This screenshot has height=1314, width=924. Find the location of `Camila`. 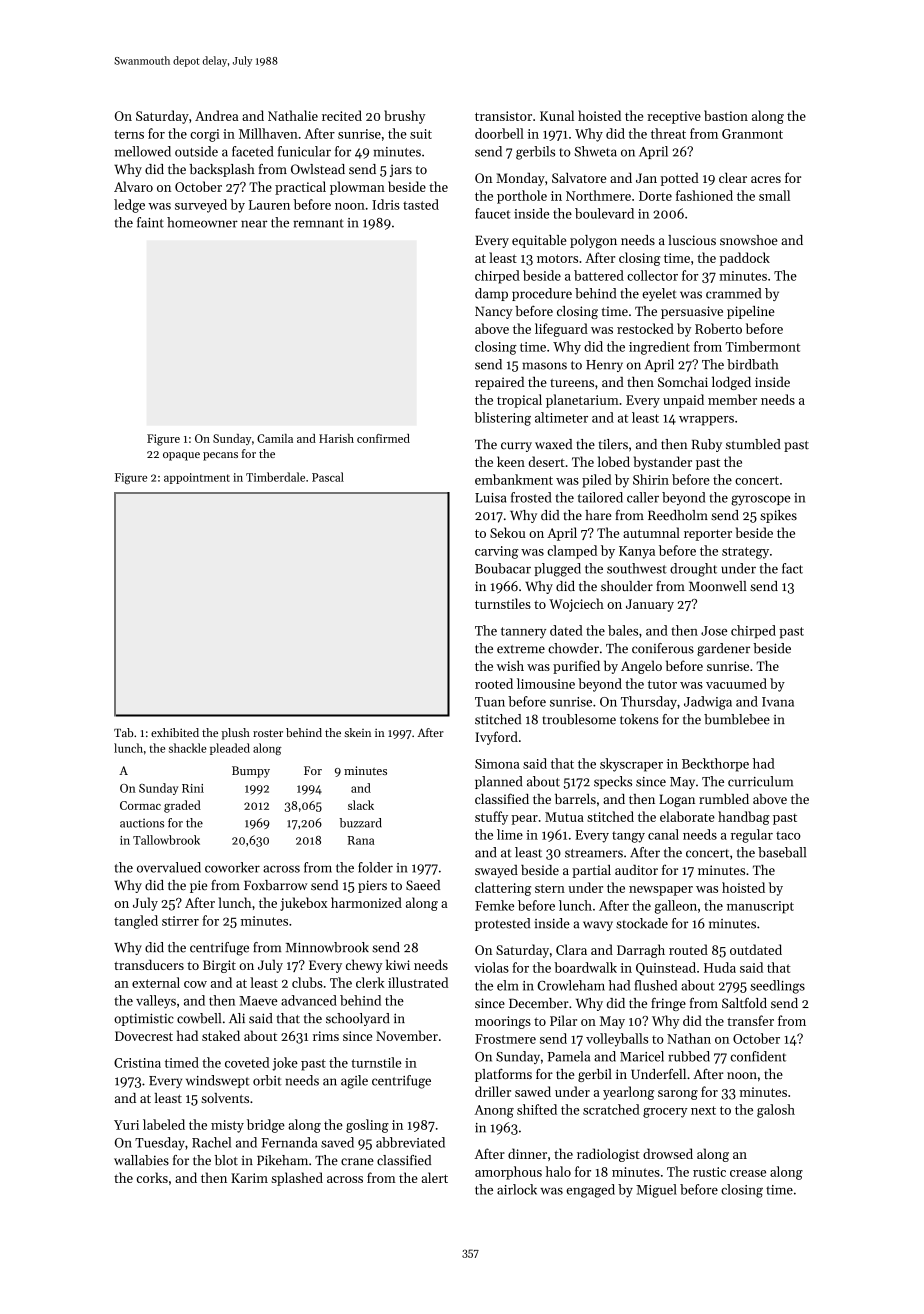

Camila is located at coordinates (275, 438).
